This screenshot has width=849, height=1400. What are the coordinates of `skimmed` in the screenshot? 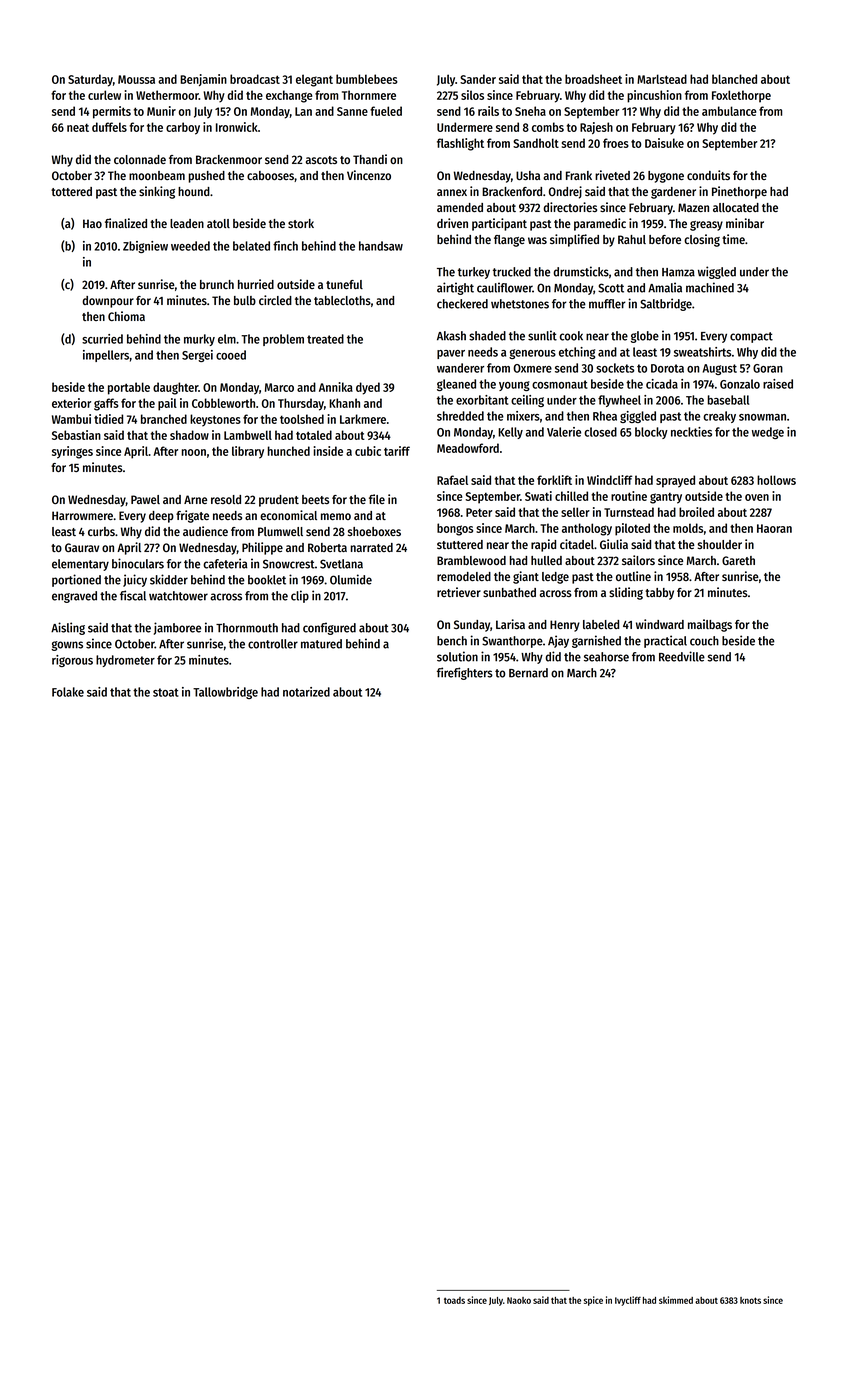 It's located at (676, 1300).
